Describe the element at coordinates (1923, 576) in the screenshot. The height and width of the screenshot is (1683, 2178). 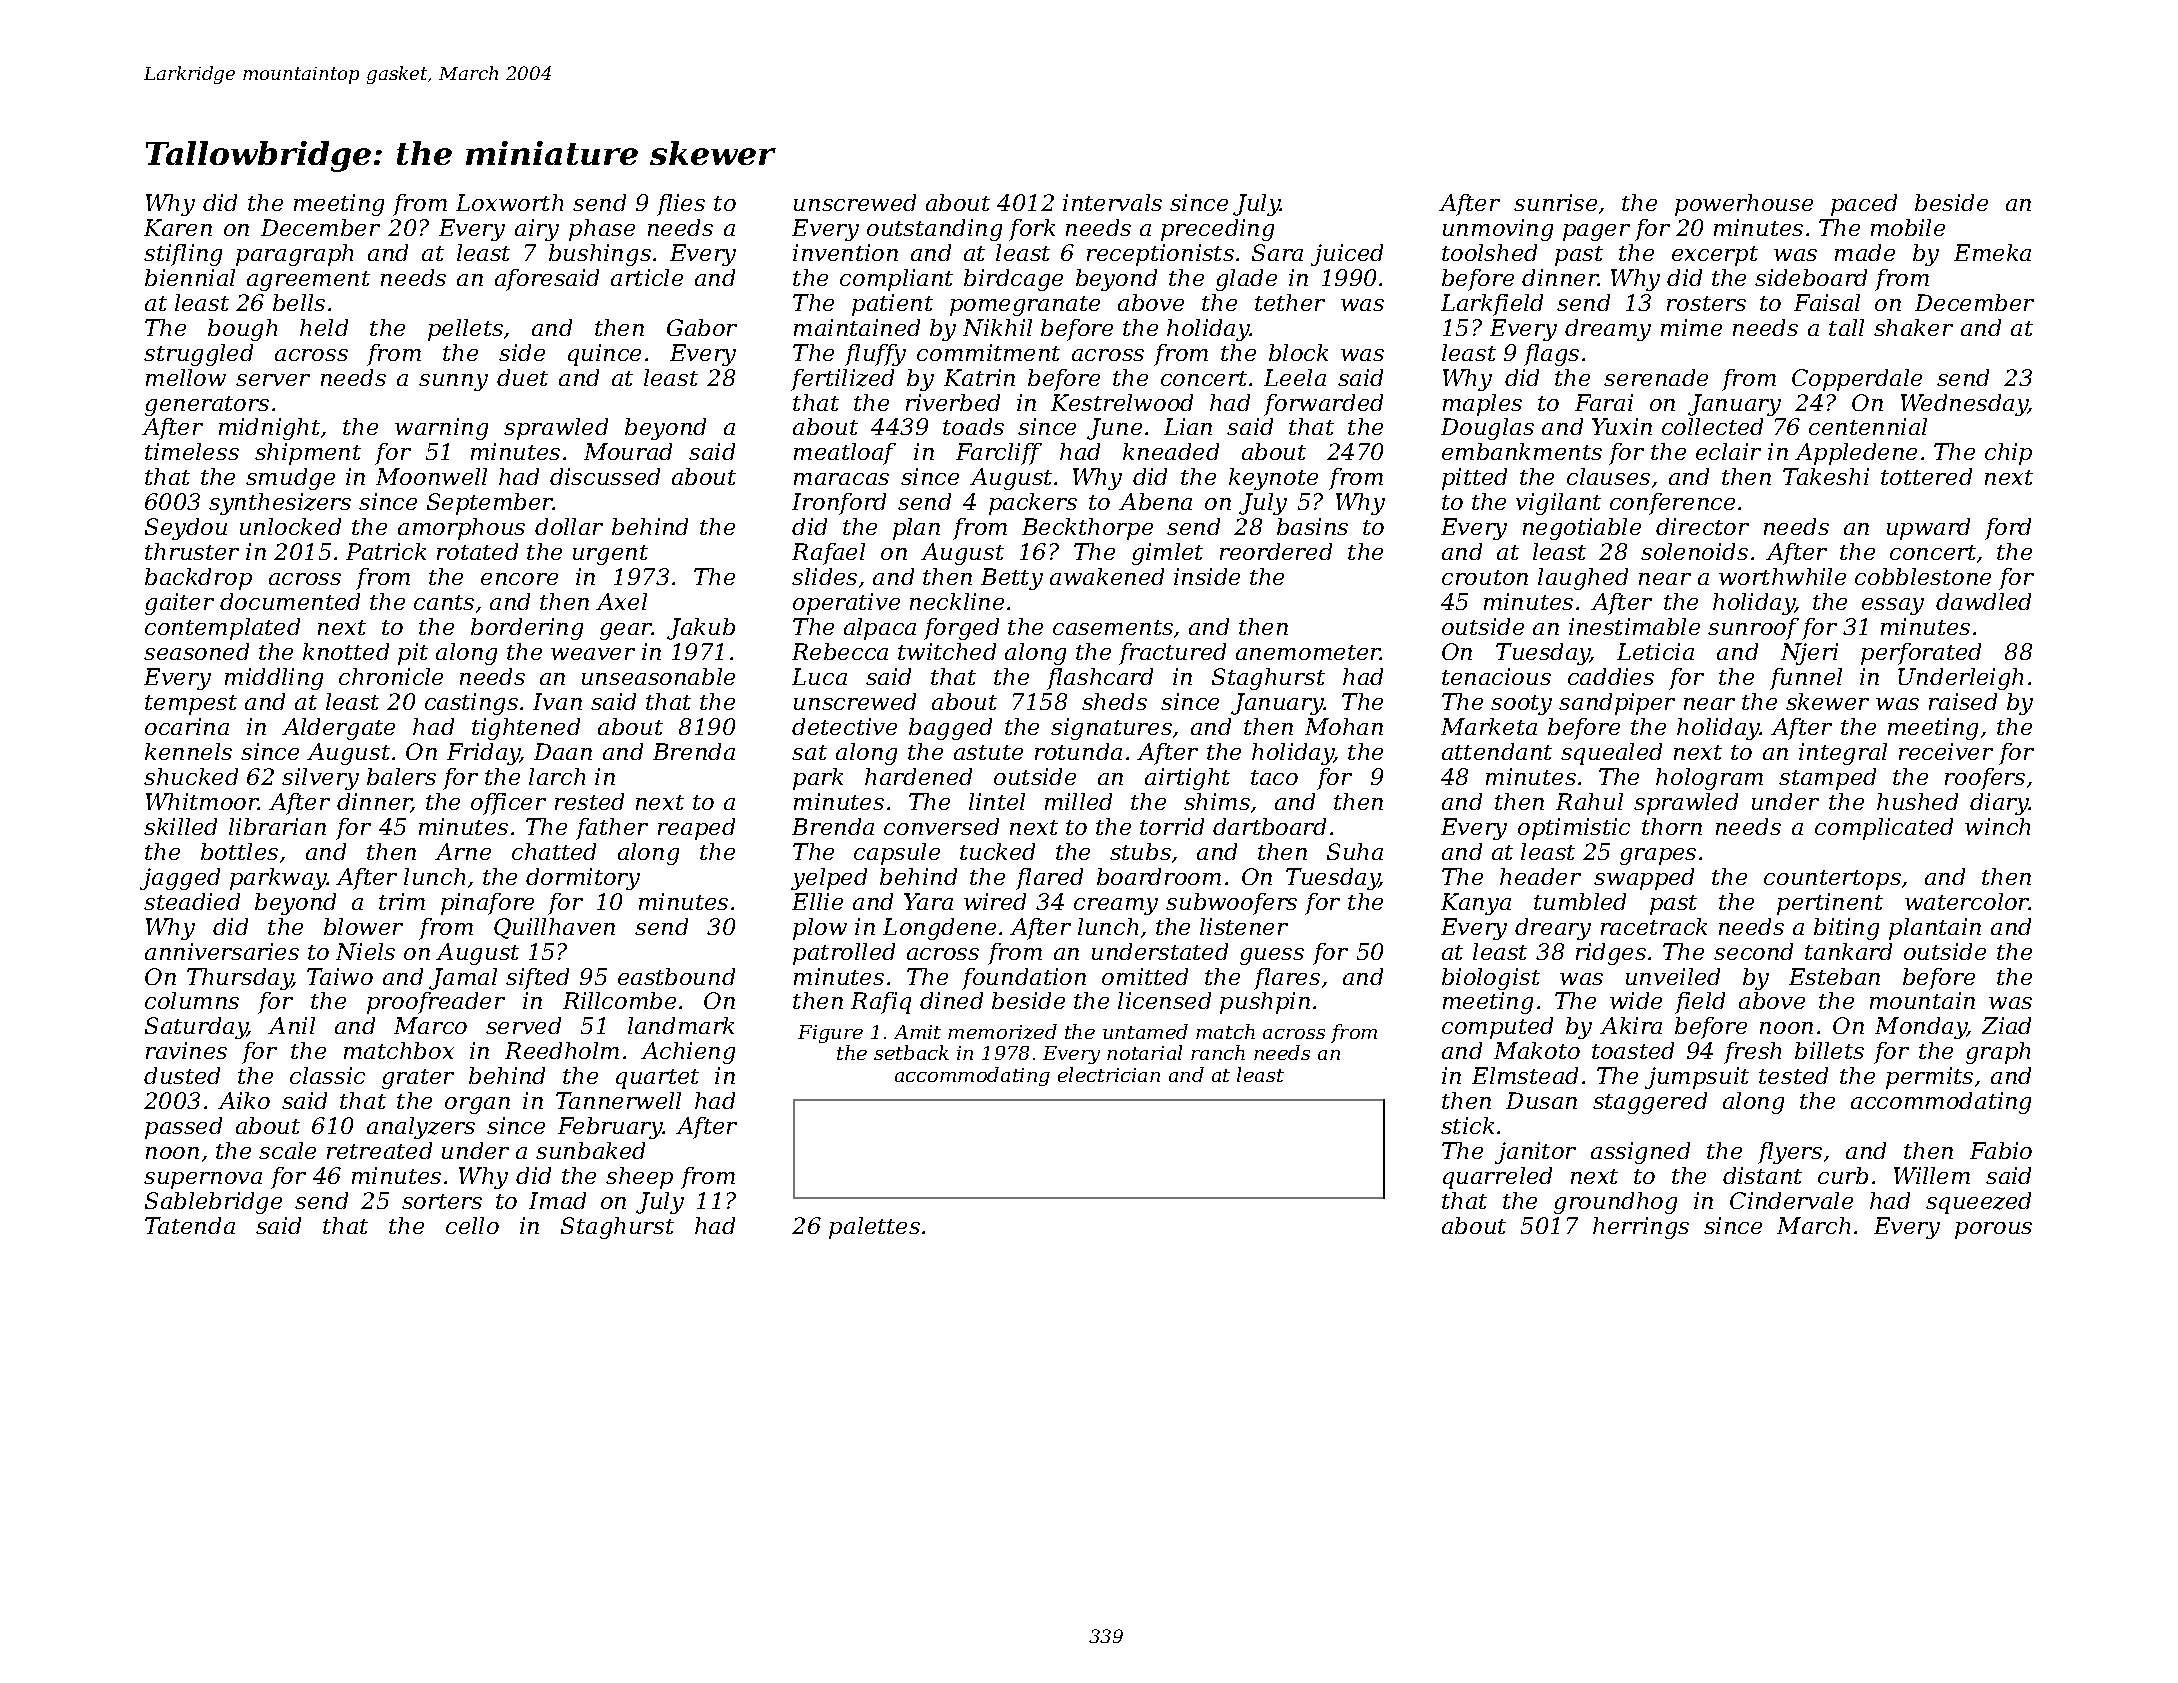
I see `cobblestone` at that location.
